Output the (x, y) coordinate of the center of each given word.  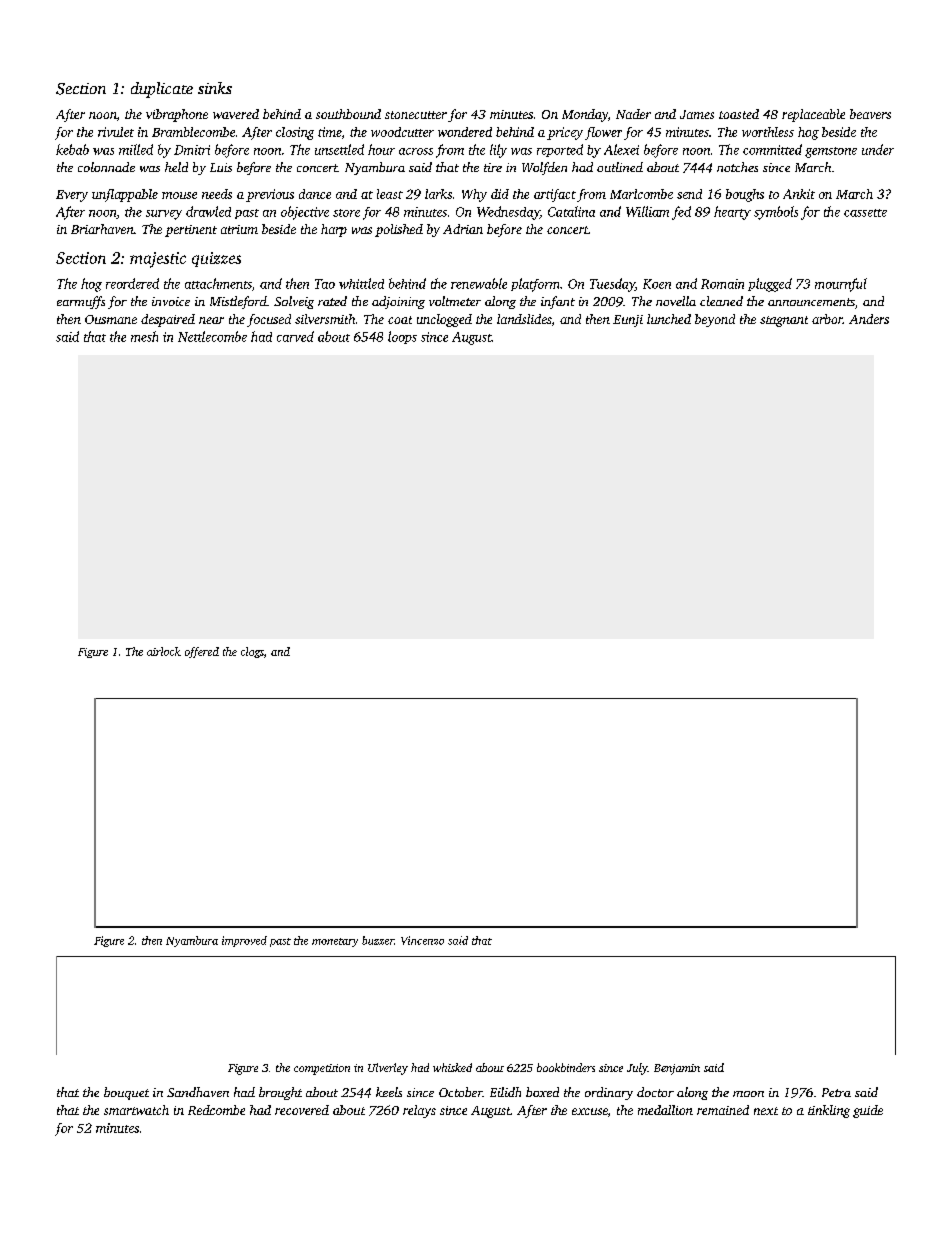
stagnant (784, 321)
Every (72, 196)
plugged (770, 285)
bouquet (126, 1093)
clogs (252, 652)
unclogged (444, 320)
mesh (144, 336)
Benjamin (677, 1069)
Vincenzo (422, 940)
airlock (164, 651)
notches (737, 167)
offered (202, 652)
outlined (620, 167)
